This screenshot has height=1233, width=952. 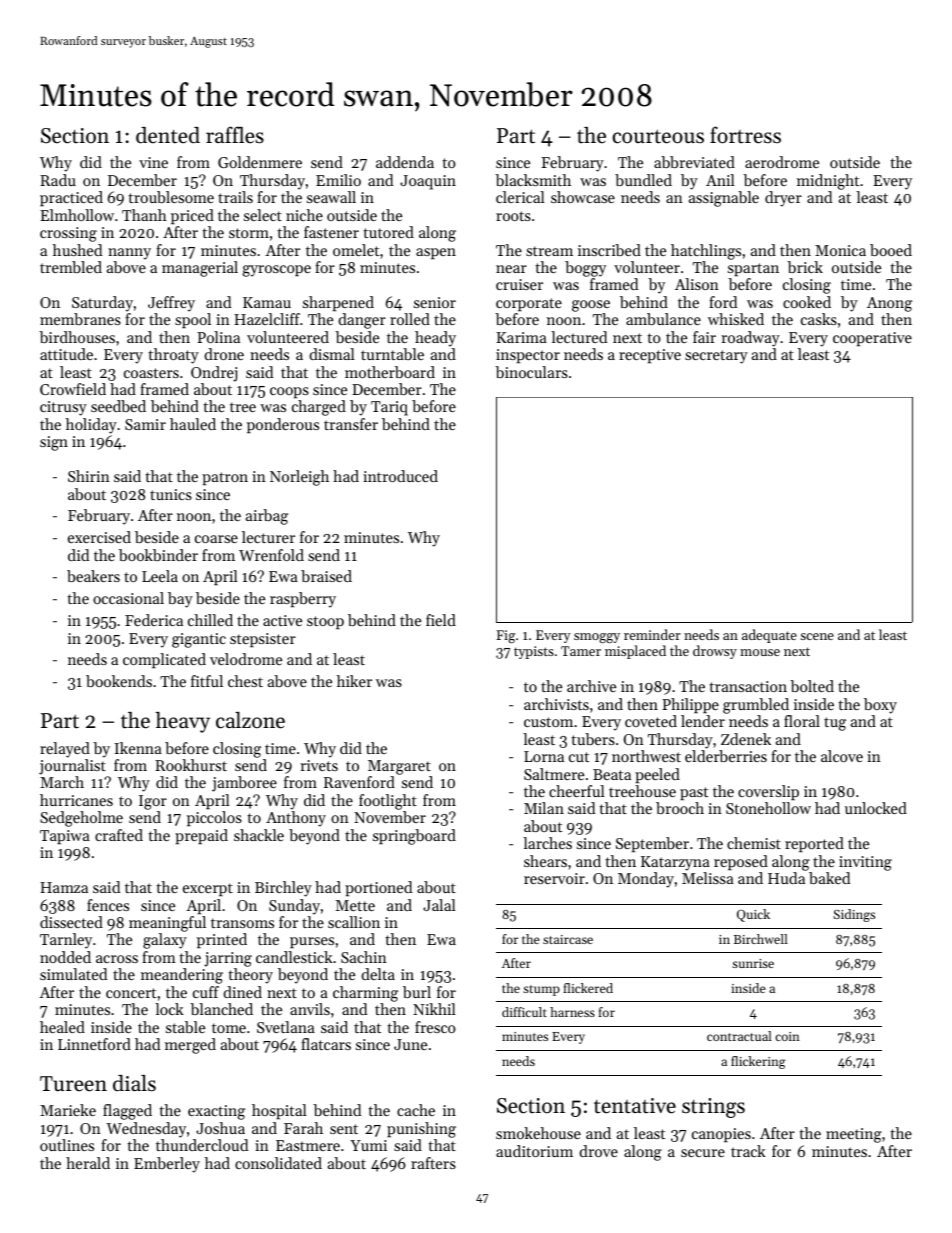 I want to click on secretary, so click(x=716, y=357).
